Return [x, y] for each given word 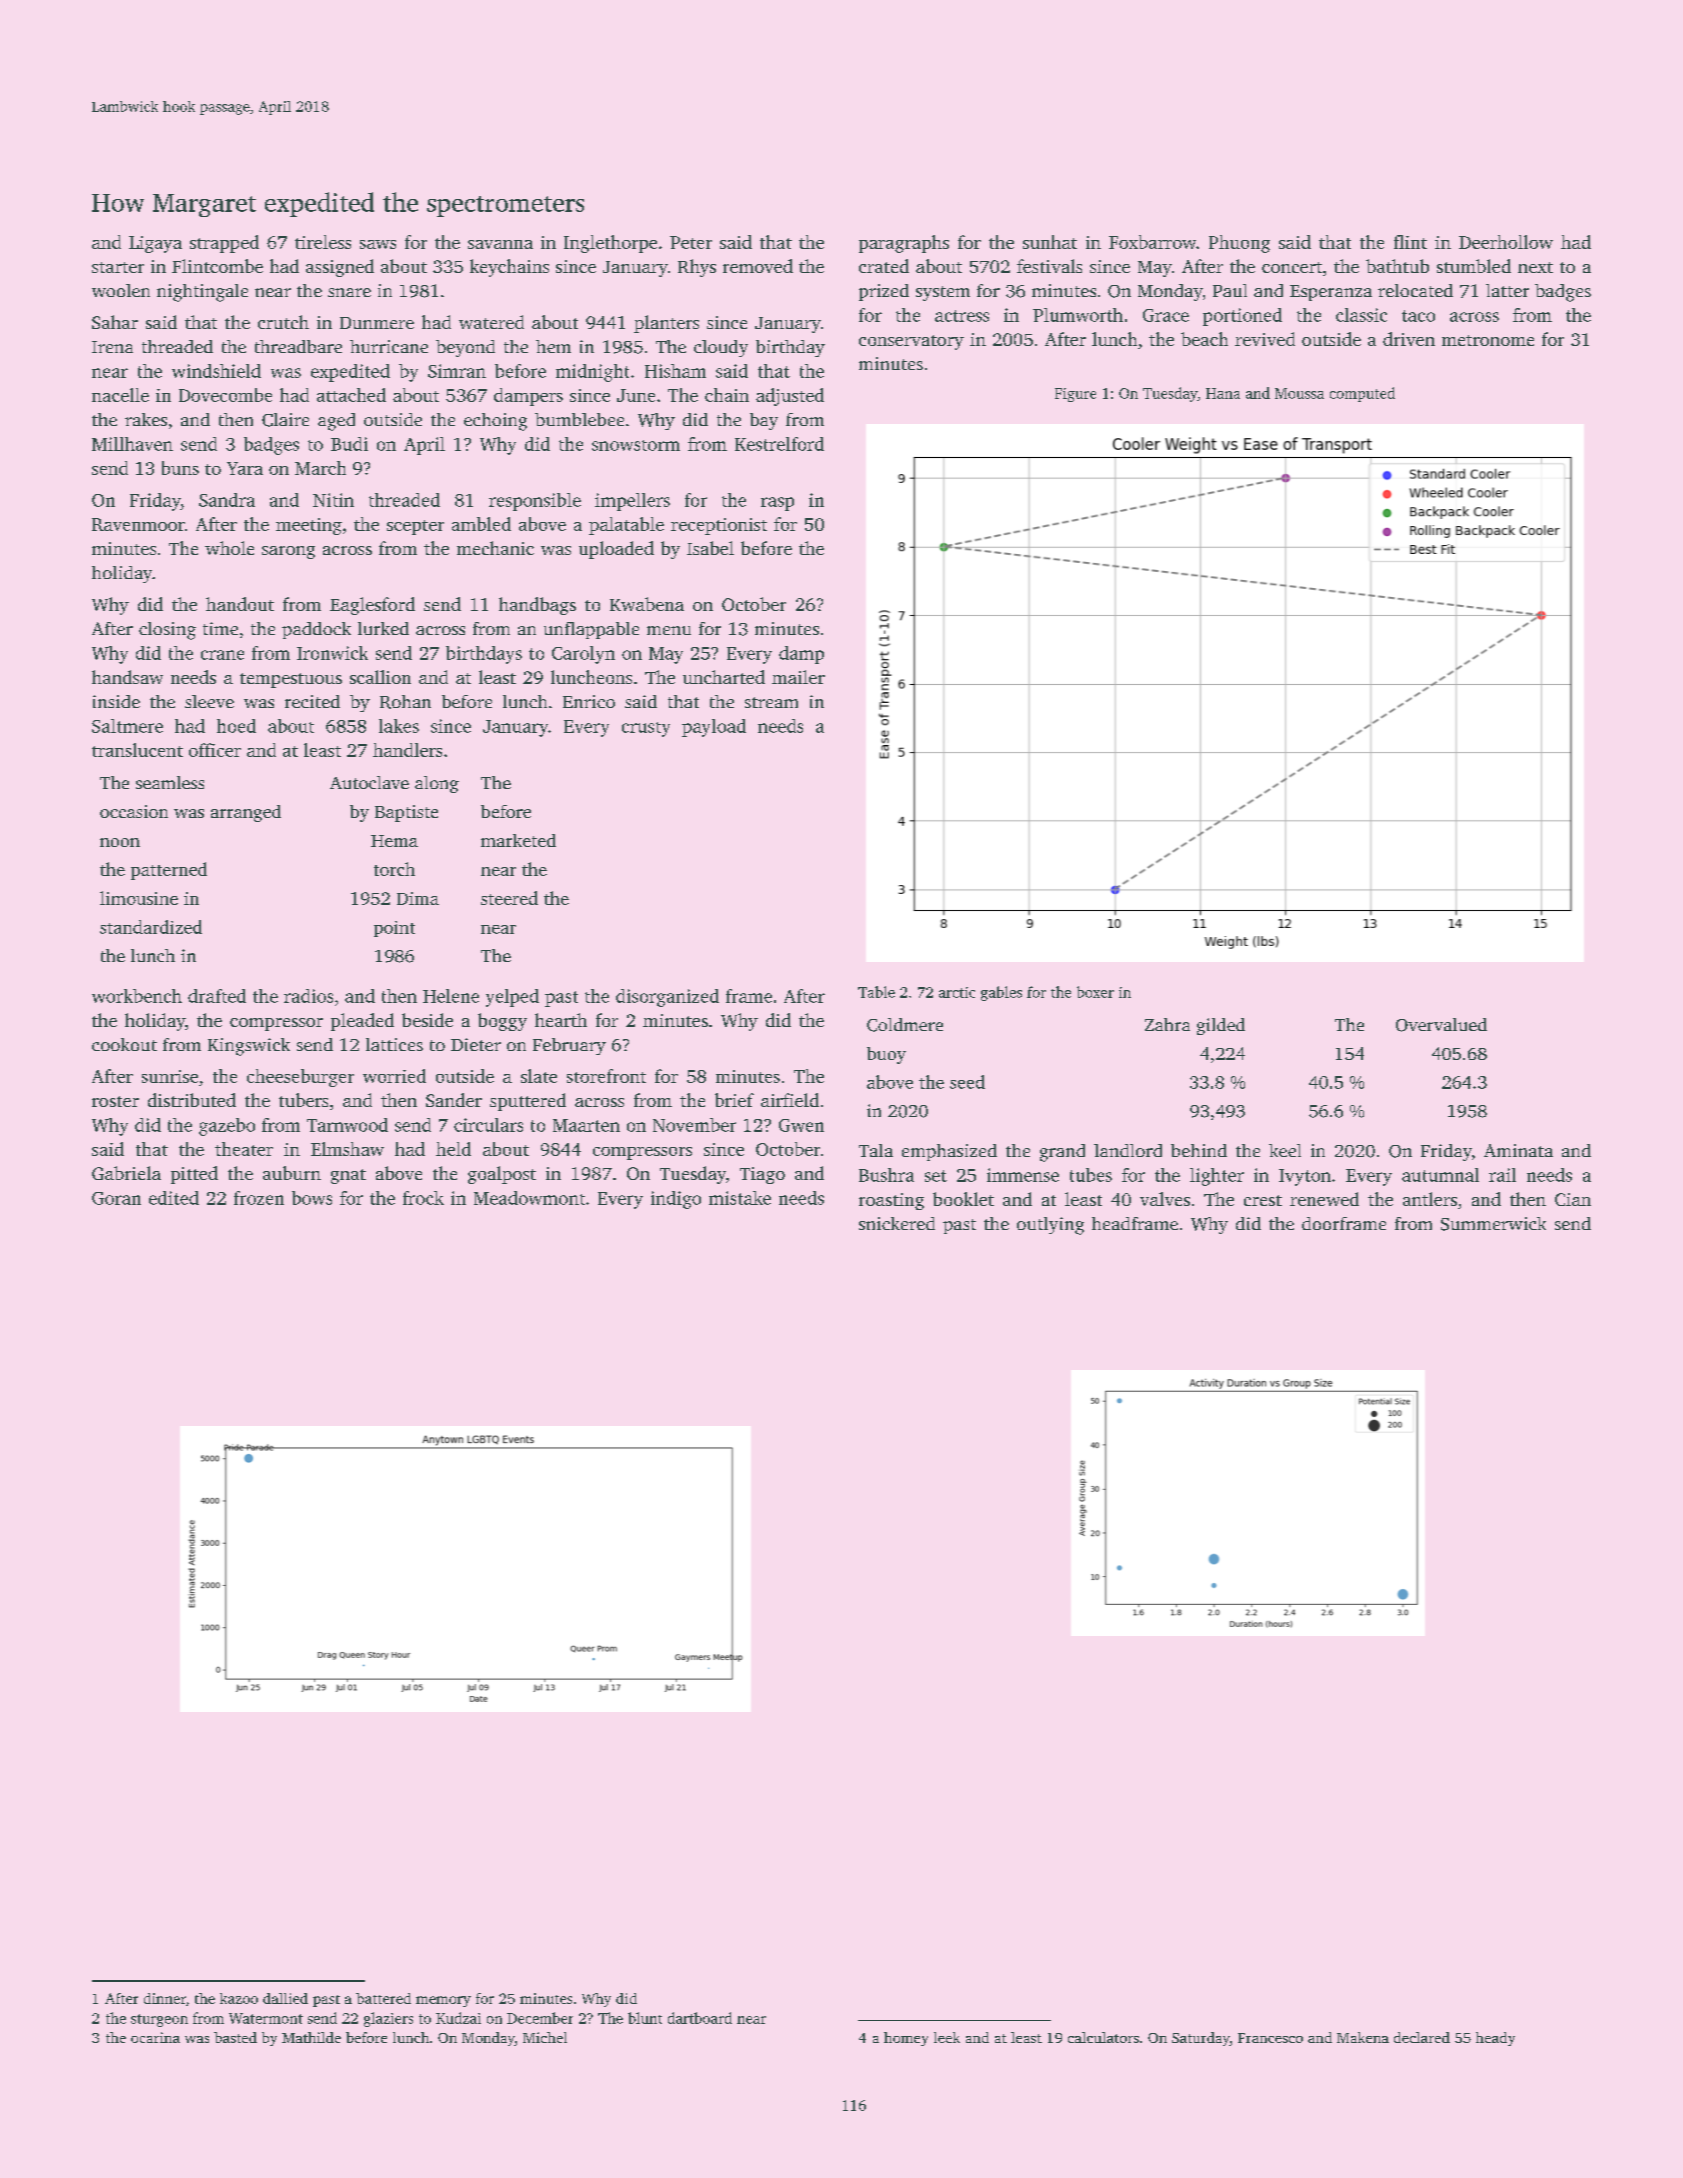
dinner [165, 1998]
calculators [1103, 2037]
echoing [495, 422]
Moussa [1299, 393]
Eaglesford [372, 606]
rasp [777, 504]
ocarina [155, 2037]
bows [312, 1198]
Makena [1363, 2037]
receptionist [719, 526]
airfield [790, 1100]
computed [1362, 394]
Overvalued [1441, 1025]
